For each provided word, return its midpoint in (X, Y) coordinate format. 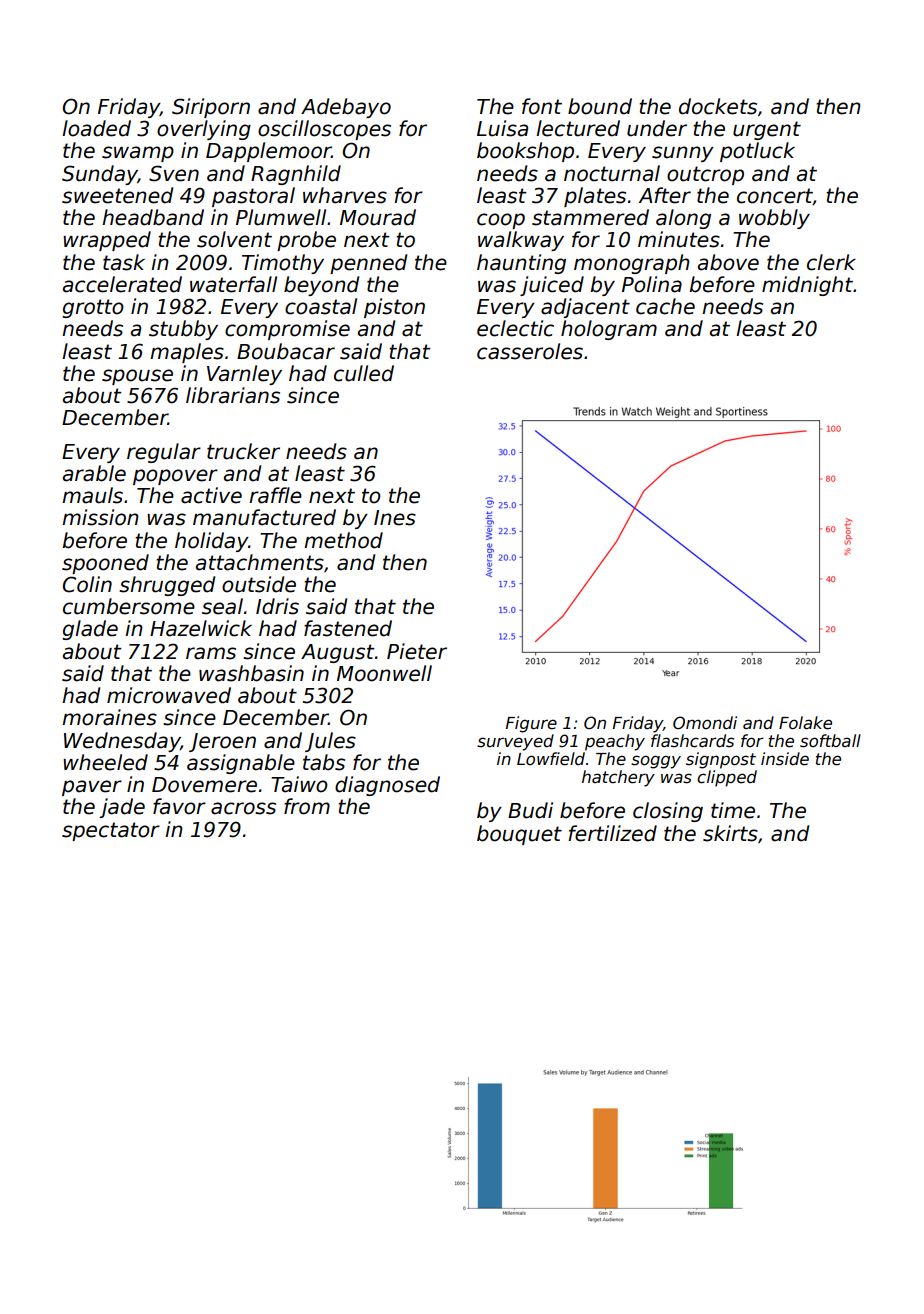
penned (368, 264)
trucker (243, 451)
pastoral (253, 197)
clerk (831, 262)
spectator (111, 831)
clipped (727, 778)
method (343, 540)
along (683, 219)
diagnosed (387, 786)
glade (90, 630)
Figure (531, 724)
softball (830, 741)
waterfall (233, 284)
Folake (805, 723)
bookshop (525, 152)
